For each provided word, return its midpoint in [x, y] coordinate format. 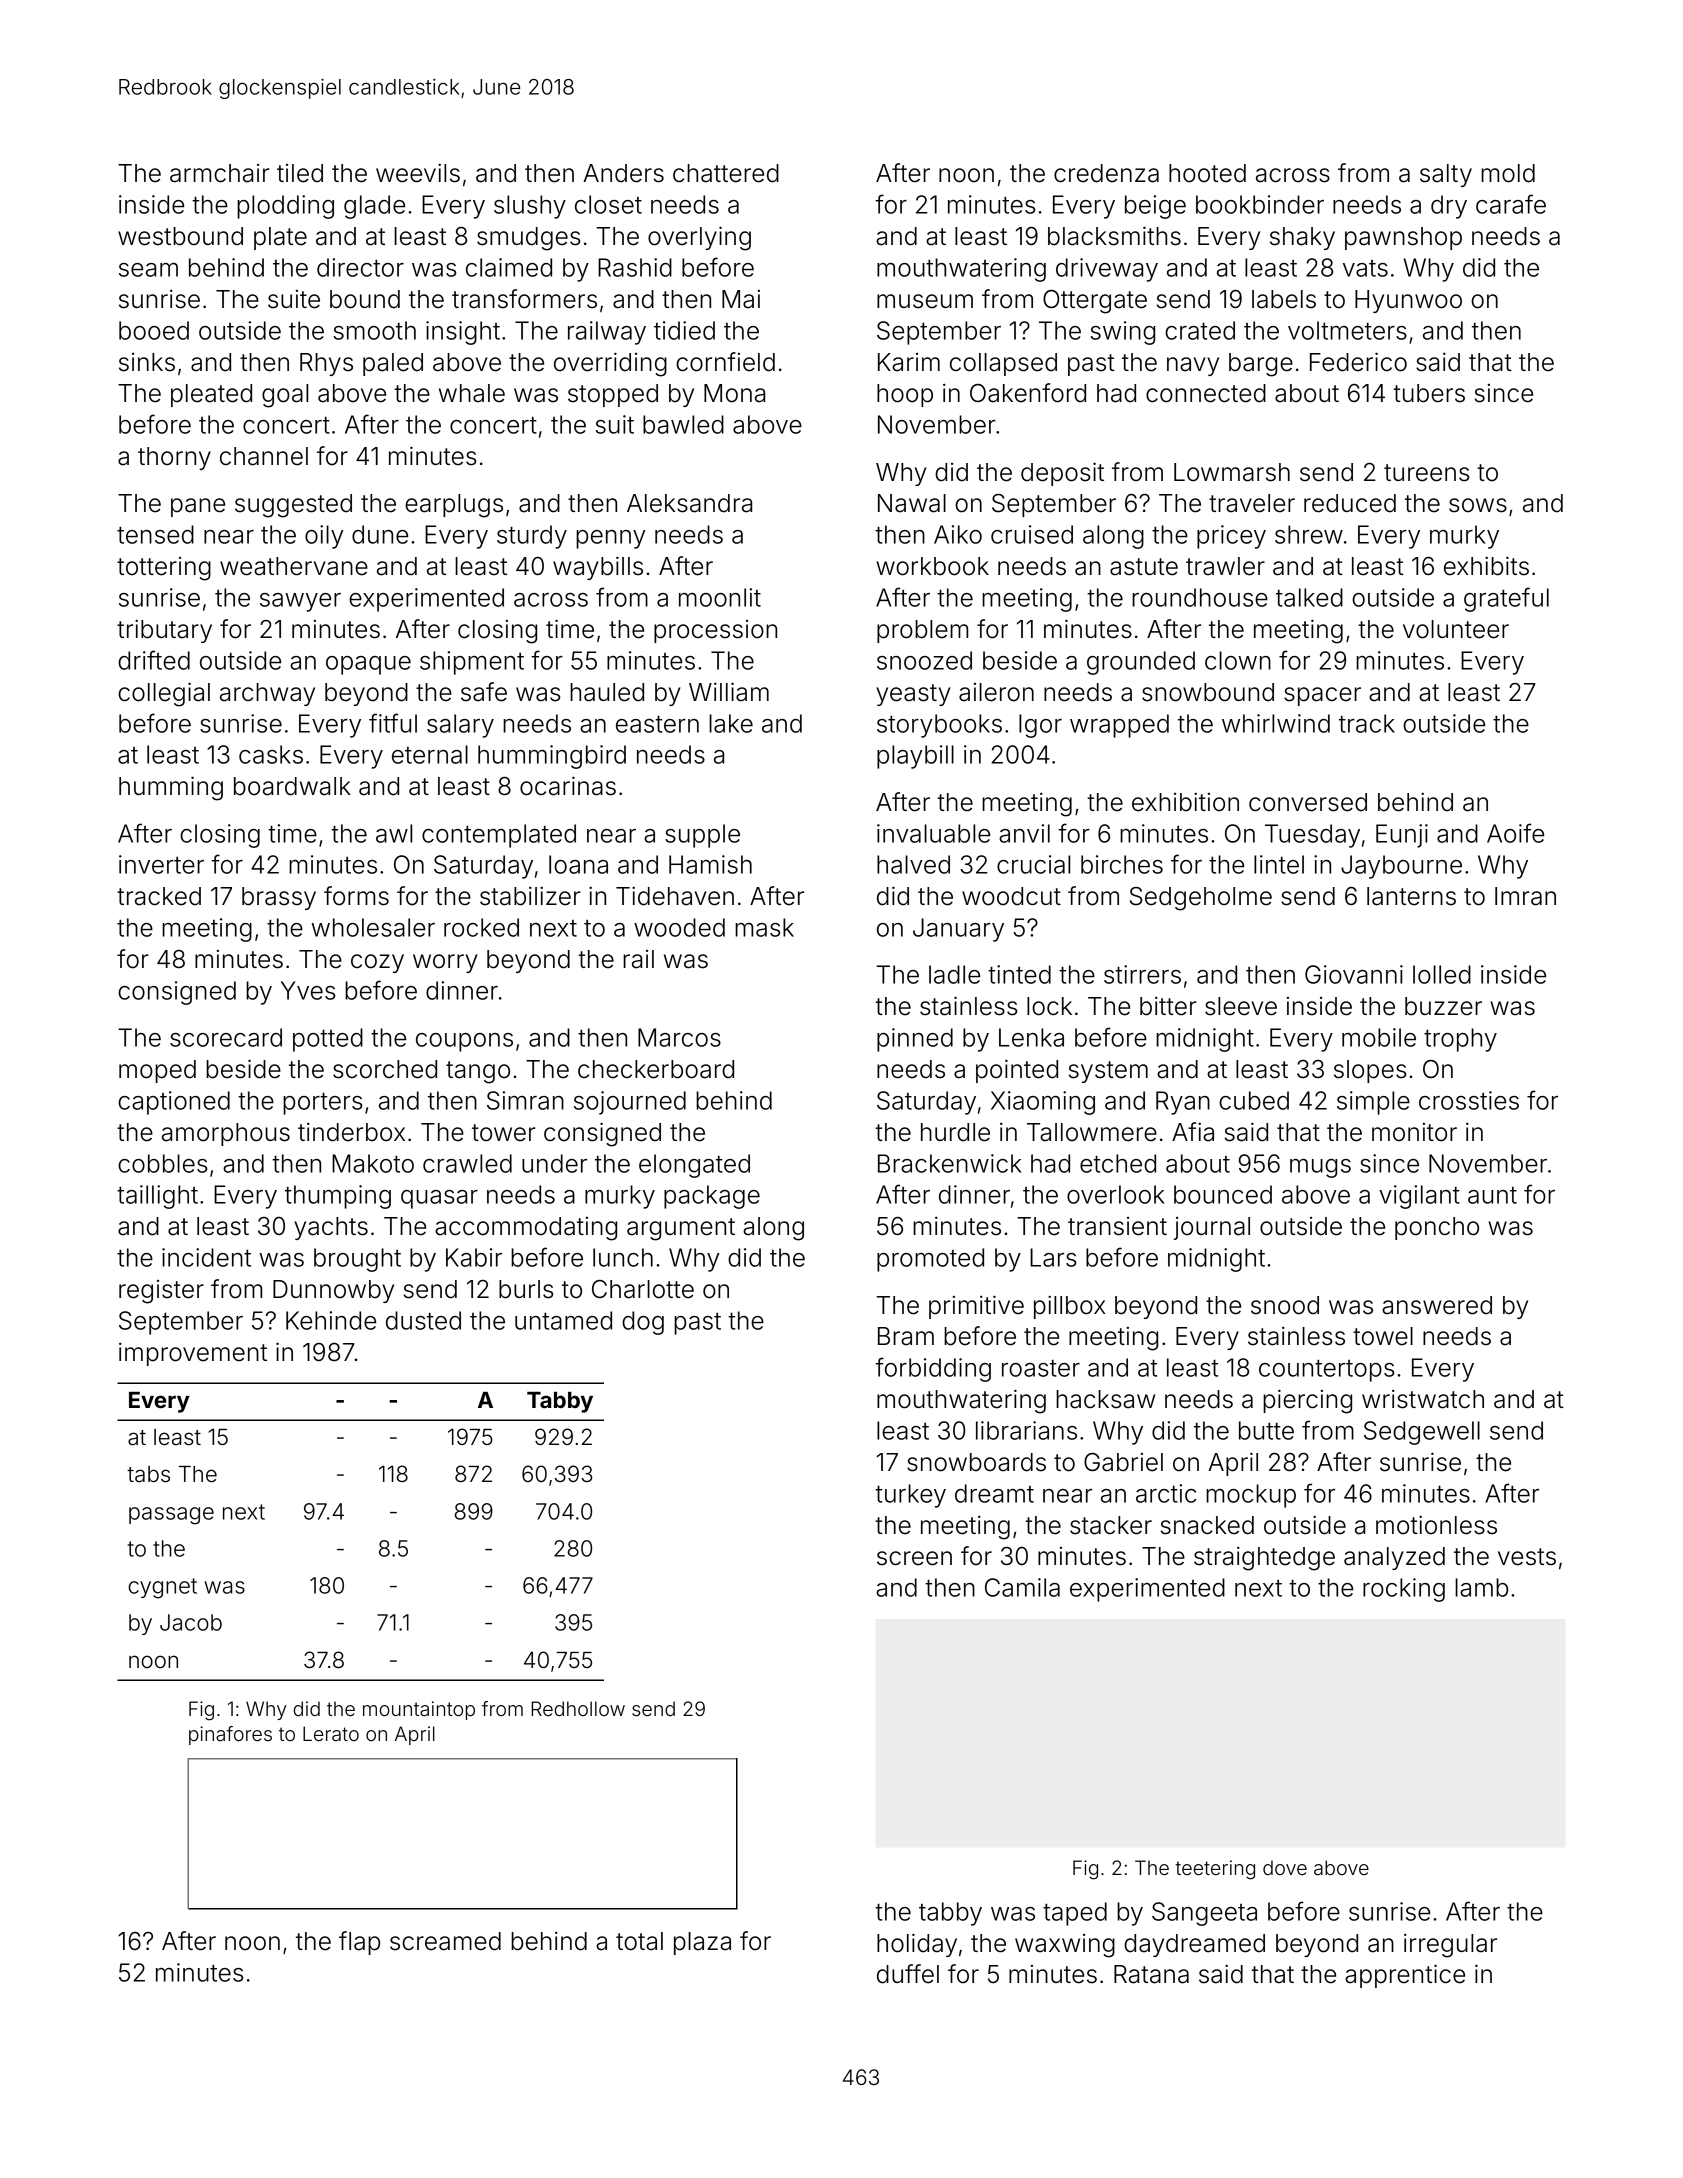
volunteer [1456, 629]
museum [925, 301]
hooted [1207, 173]
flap [359, 1943]
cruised [1032, 534]
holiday [917, 1945]
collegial [164, 694]
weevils [418, 173]
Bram [906, 1336]
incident [206, 1257]
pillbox [1069, 1307]
